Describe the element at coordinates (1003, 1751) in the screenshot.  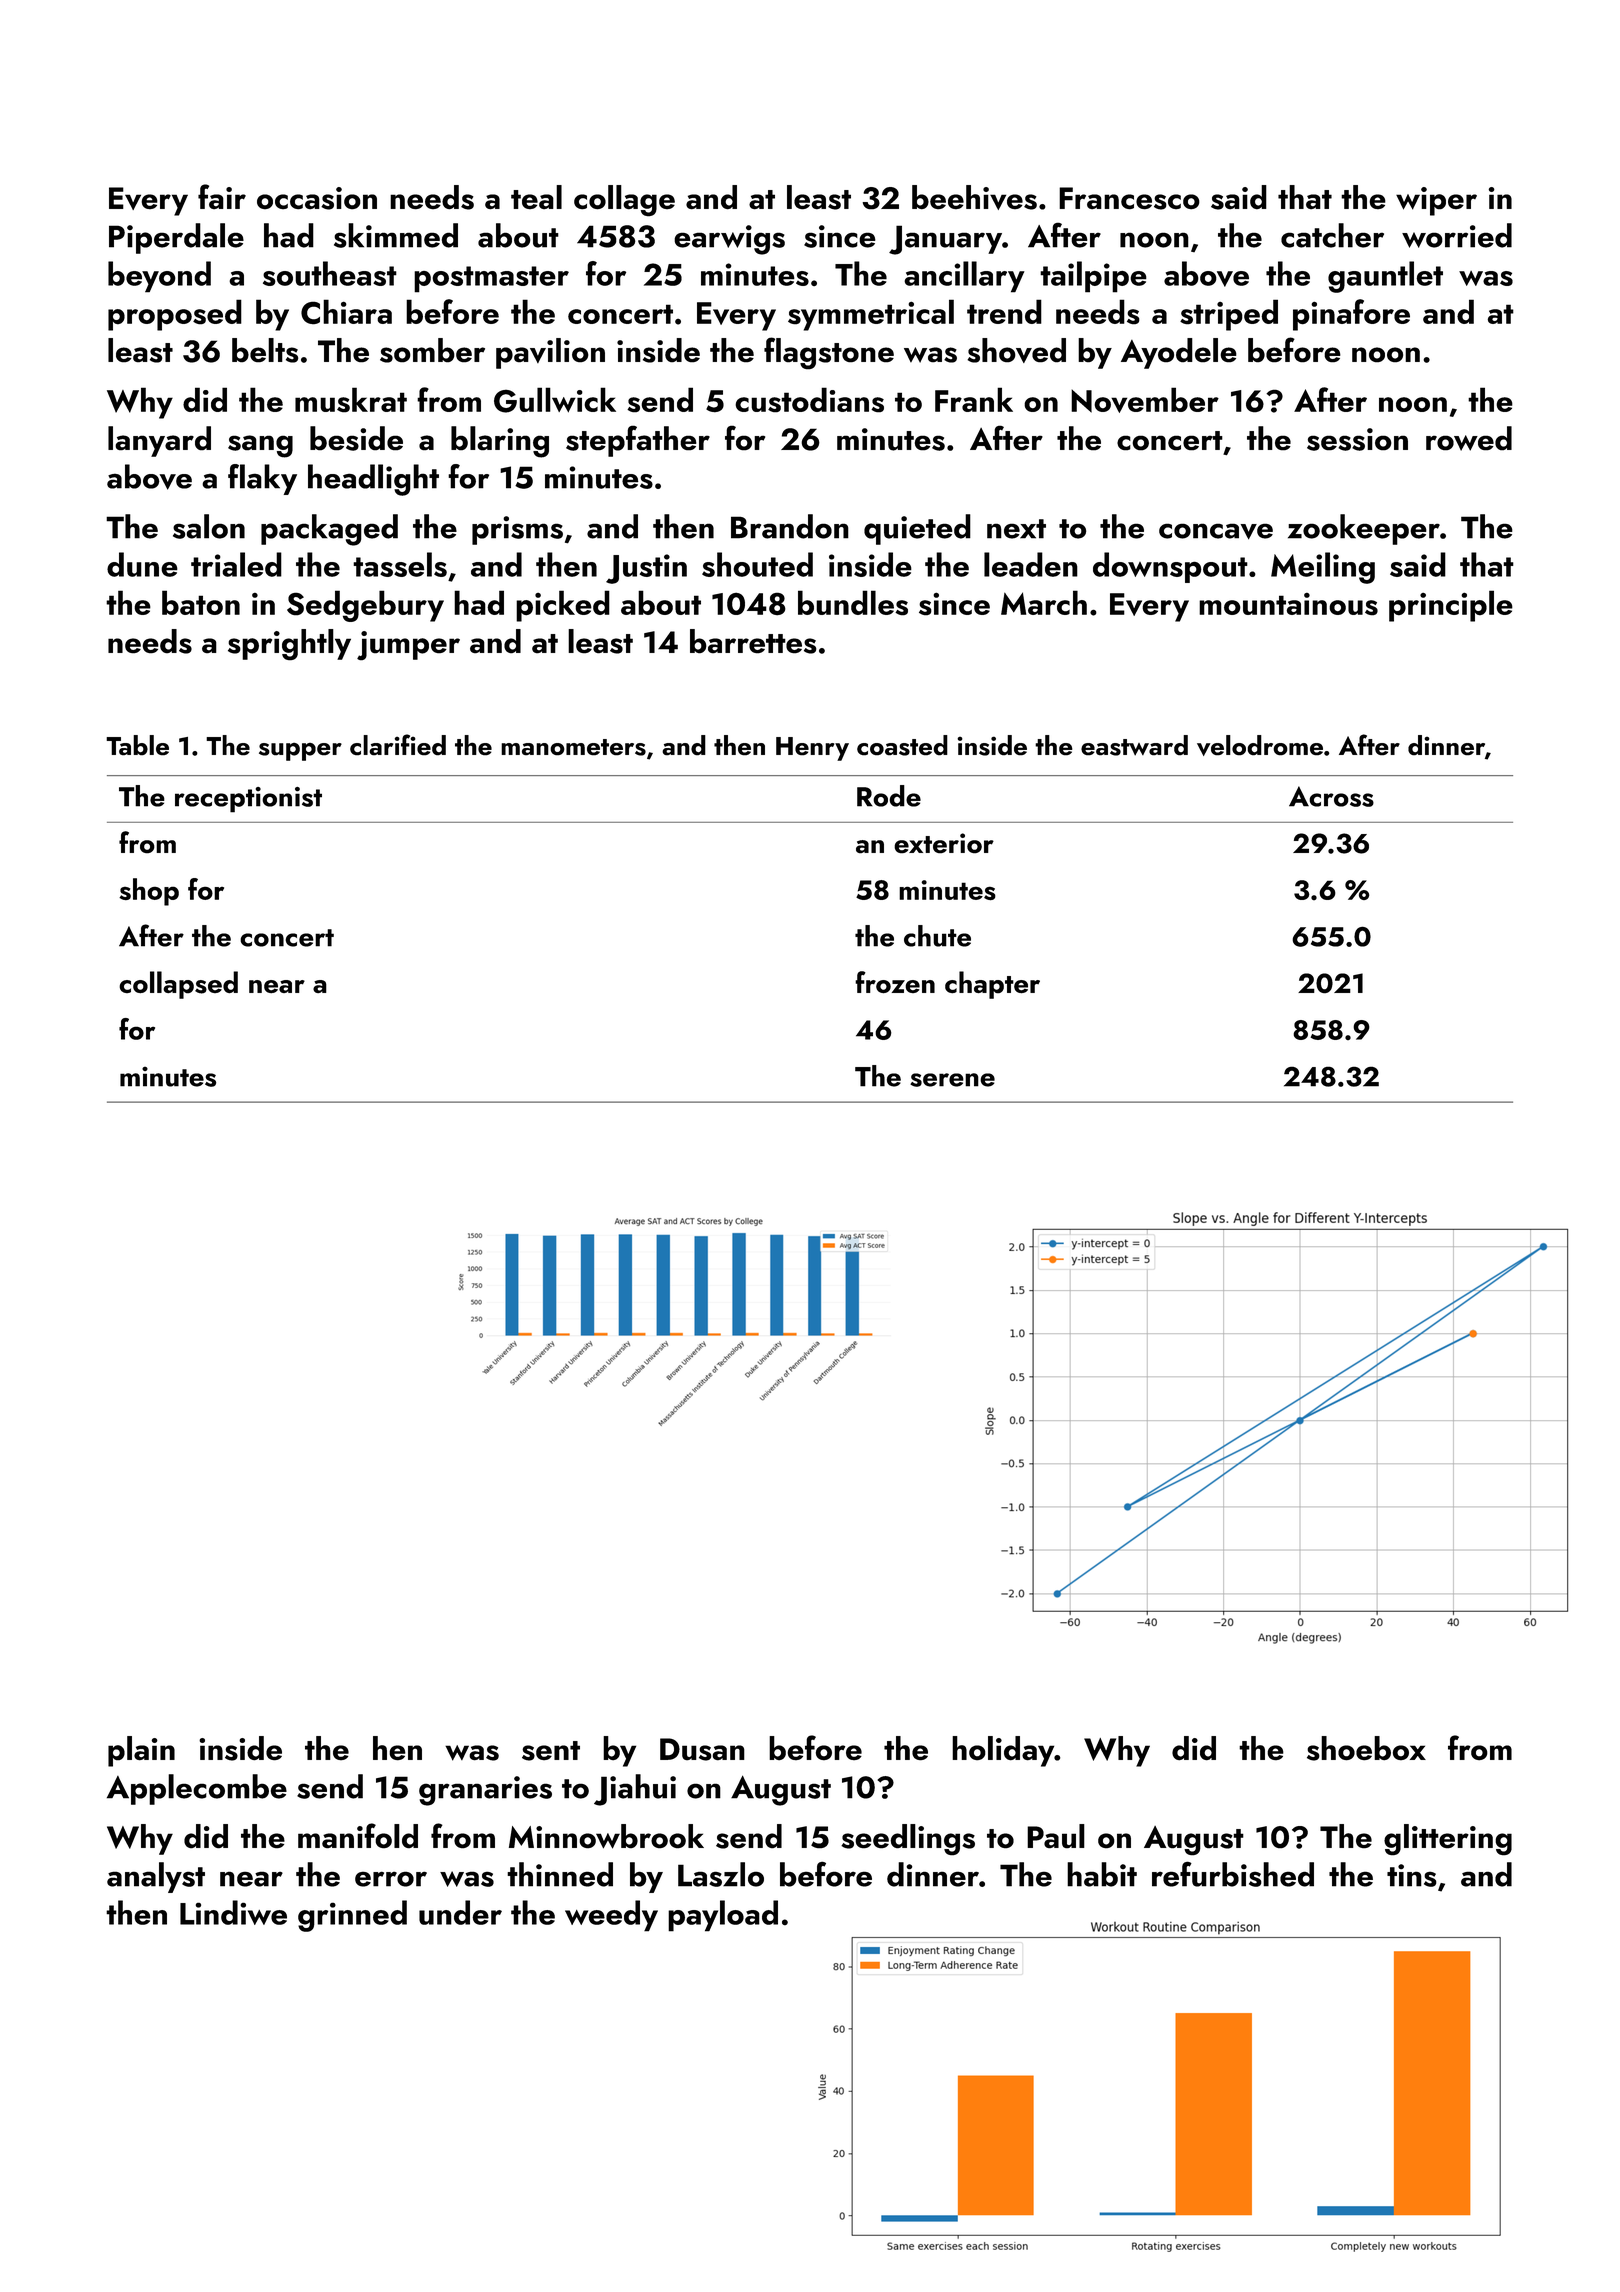
I see `holiday` at that location.
